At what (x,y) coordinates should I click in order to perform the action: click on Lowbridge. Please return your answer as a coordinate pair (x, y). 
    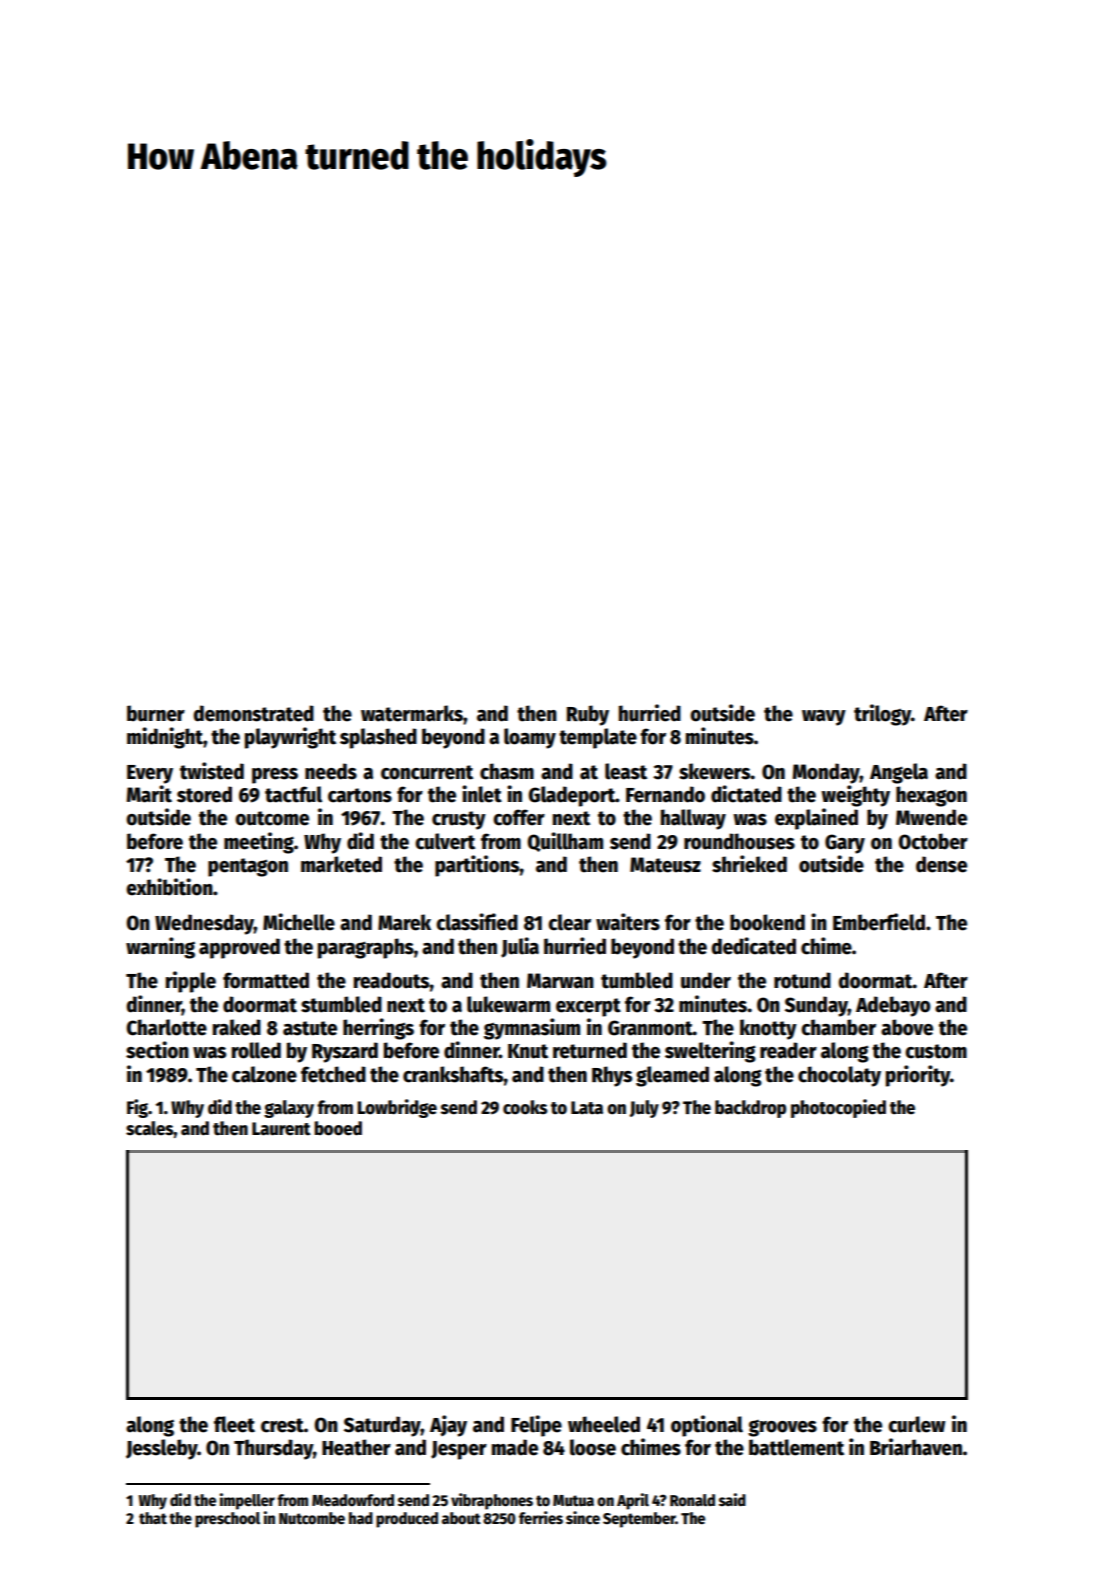
    Looking at the image, I should click on (397, 1108).
